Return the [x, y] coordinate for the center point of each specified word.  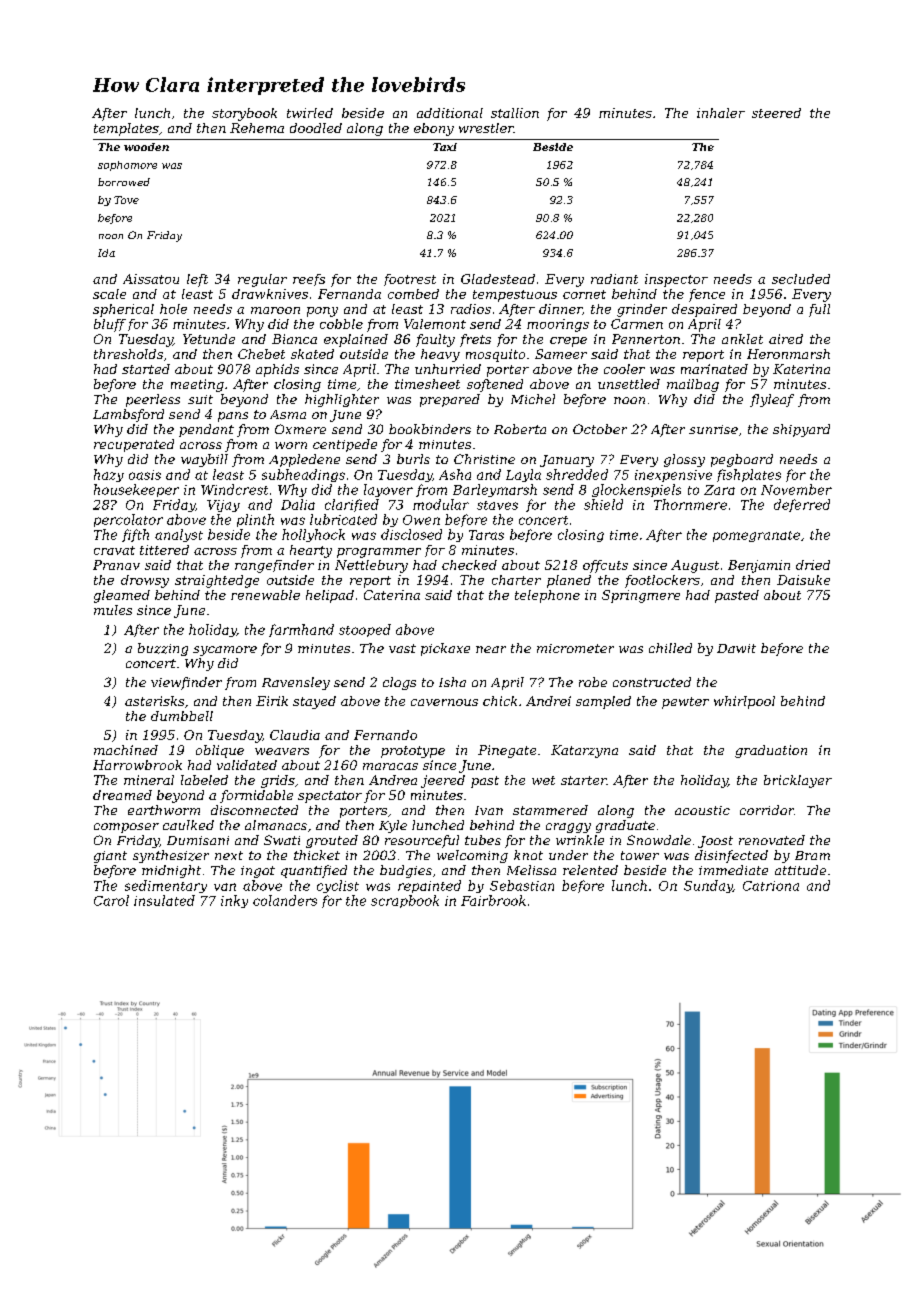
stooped [365, 630]
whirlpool [744, 702]
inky [234, 901]
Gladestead [498, 279]
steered [776, 113]
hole [173, 309]
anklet [742, 339]
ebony [434, 129]
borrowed [124, 182]
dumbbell [182, 716]
